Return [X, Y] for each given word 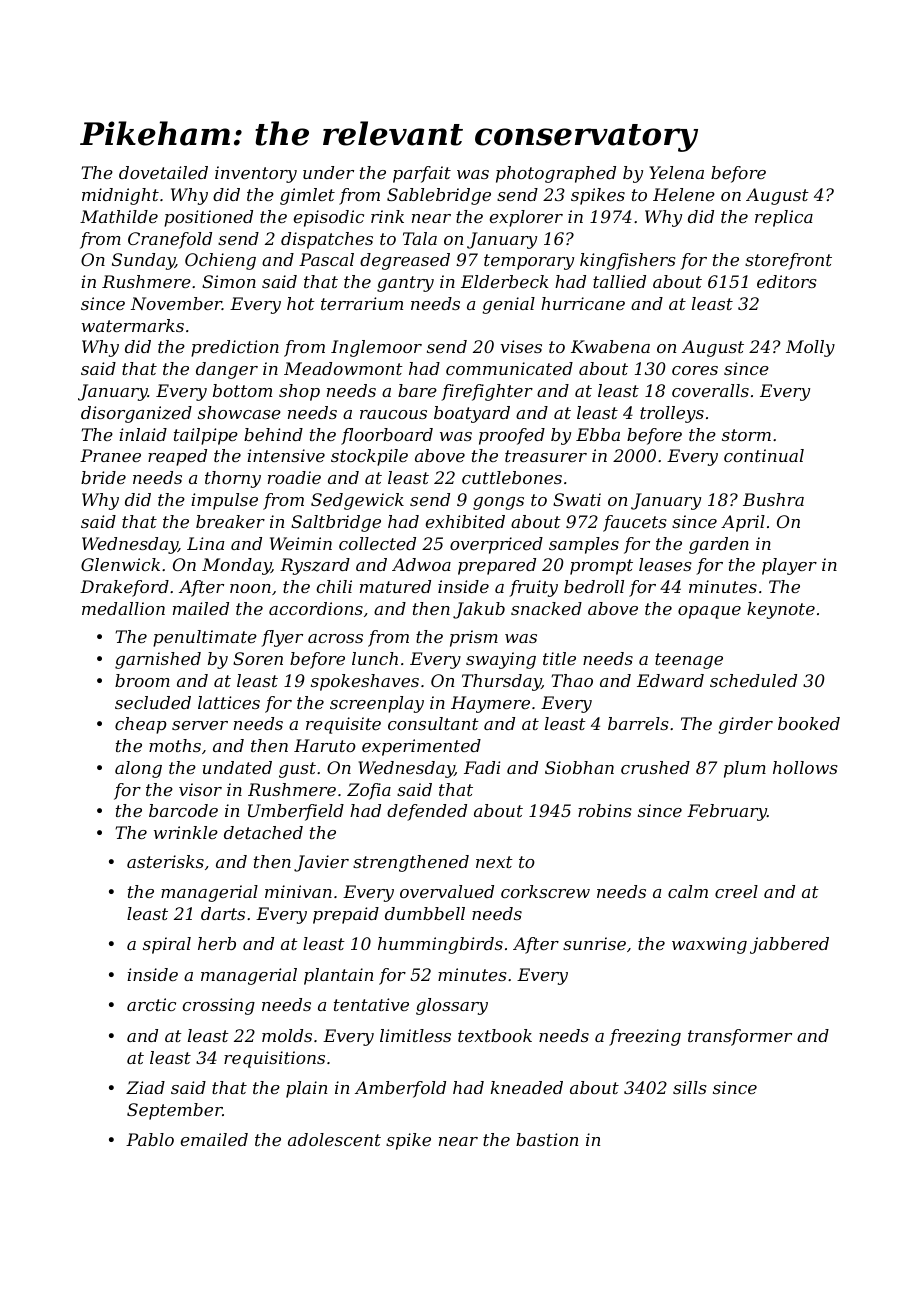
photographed [556, 174]
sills [690, 1087]
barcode [183, 810]
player [789, 566]
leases [665, 564]
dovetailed [163, 172]
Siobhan [579, 767]
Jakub [479, 610]
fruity [533, 588]
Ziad [145, 1087]
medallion [123, 608]
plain [306, 1089]
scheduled [753, 680]
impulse [224, 501]
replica [784, 218]
